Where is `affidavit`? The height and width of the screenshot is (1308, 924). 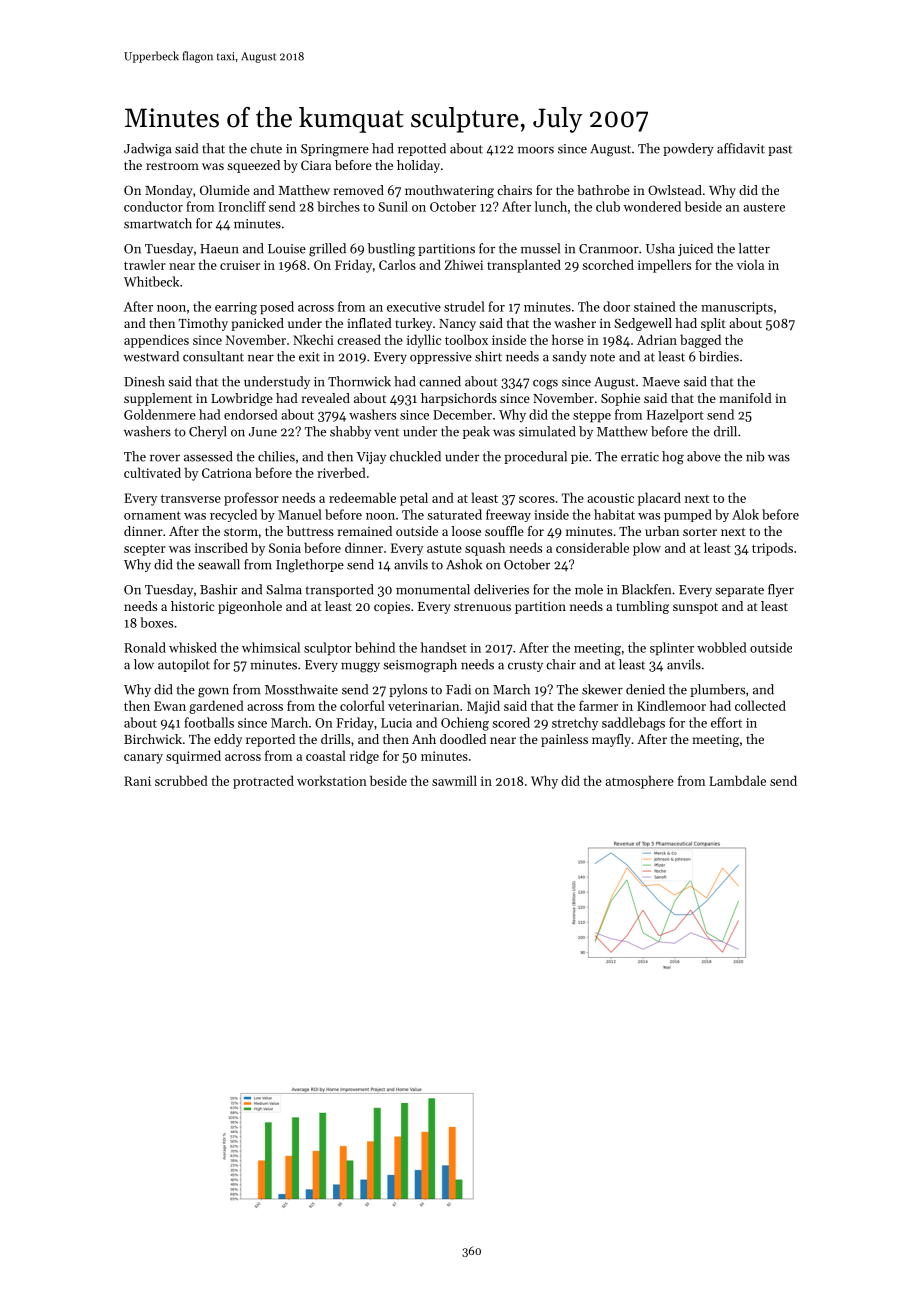
affidavit is located at coordinates (741, 148).
